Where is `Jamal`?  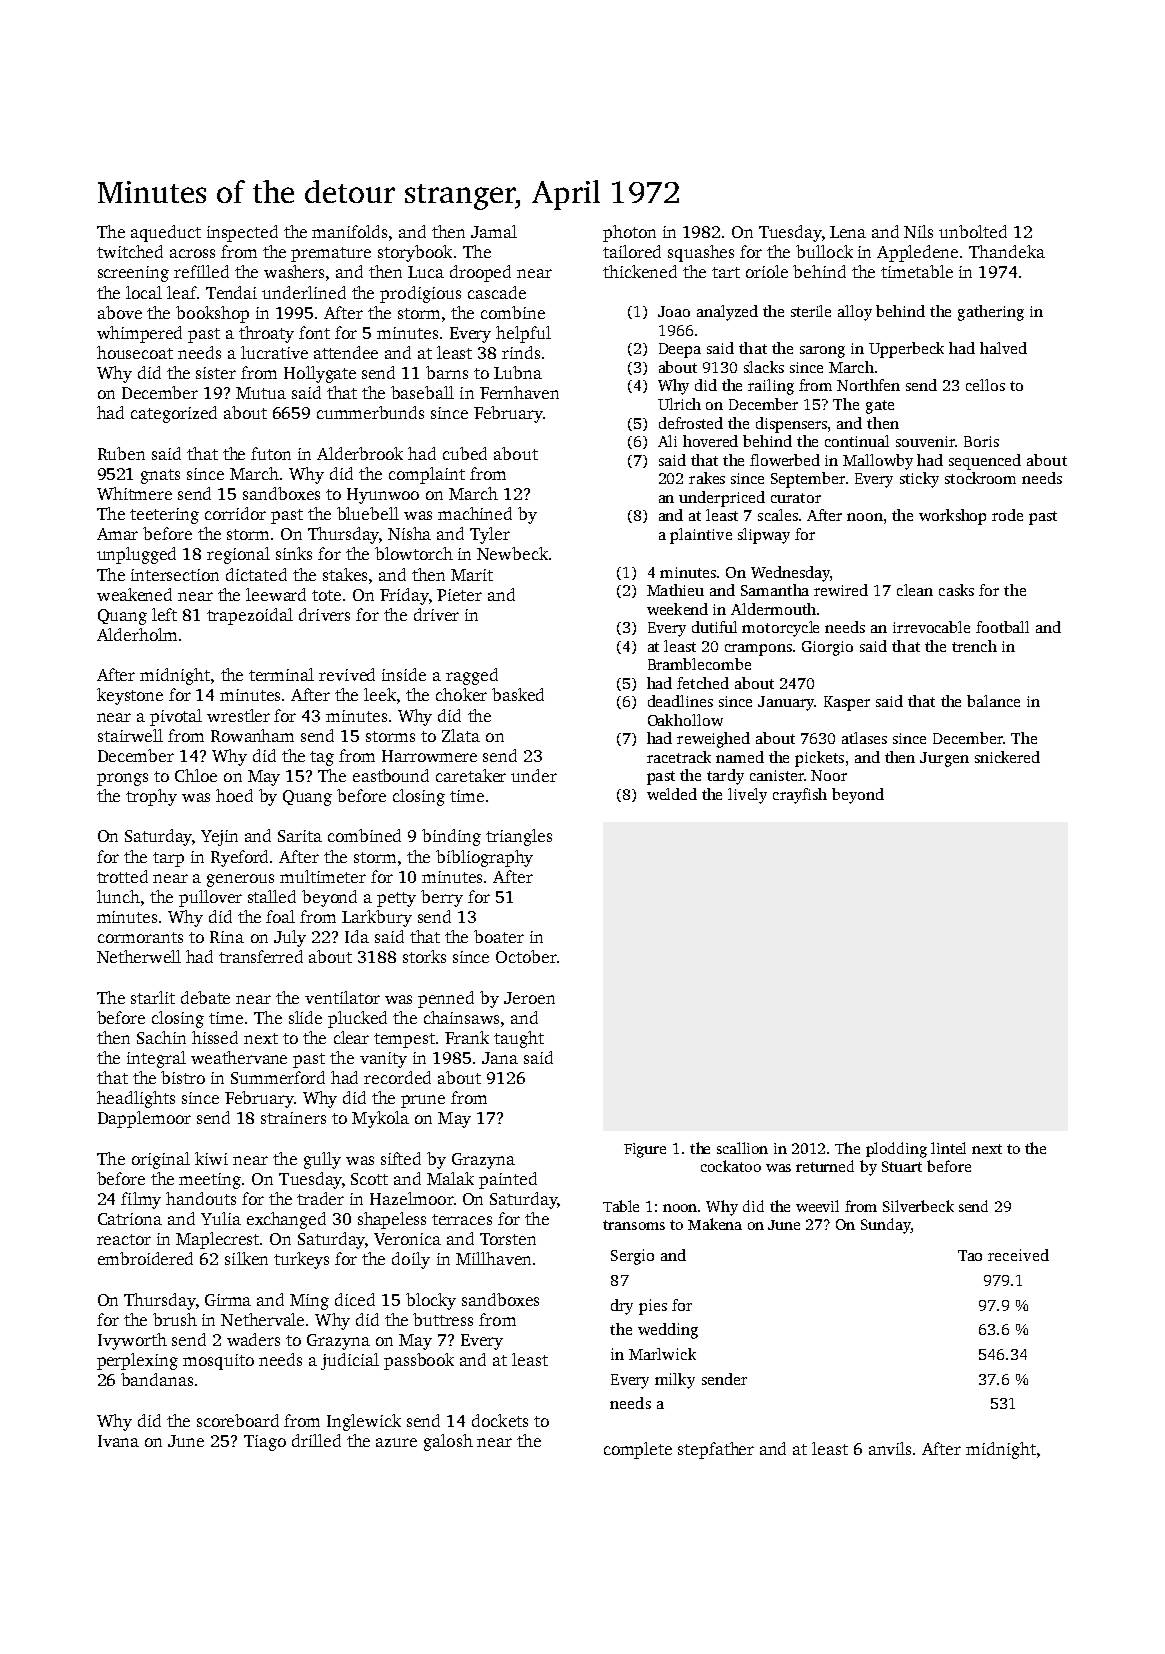 Jamal is located at coordinates (494, 231).
